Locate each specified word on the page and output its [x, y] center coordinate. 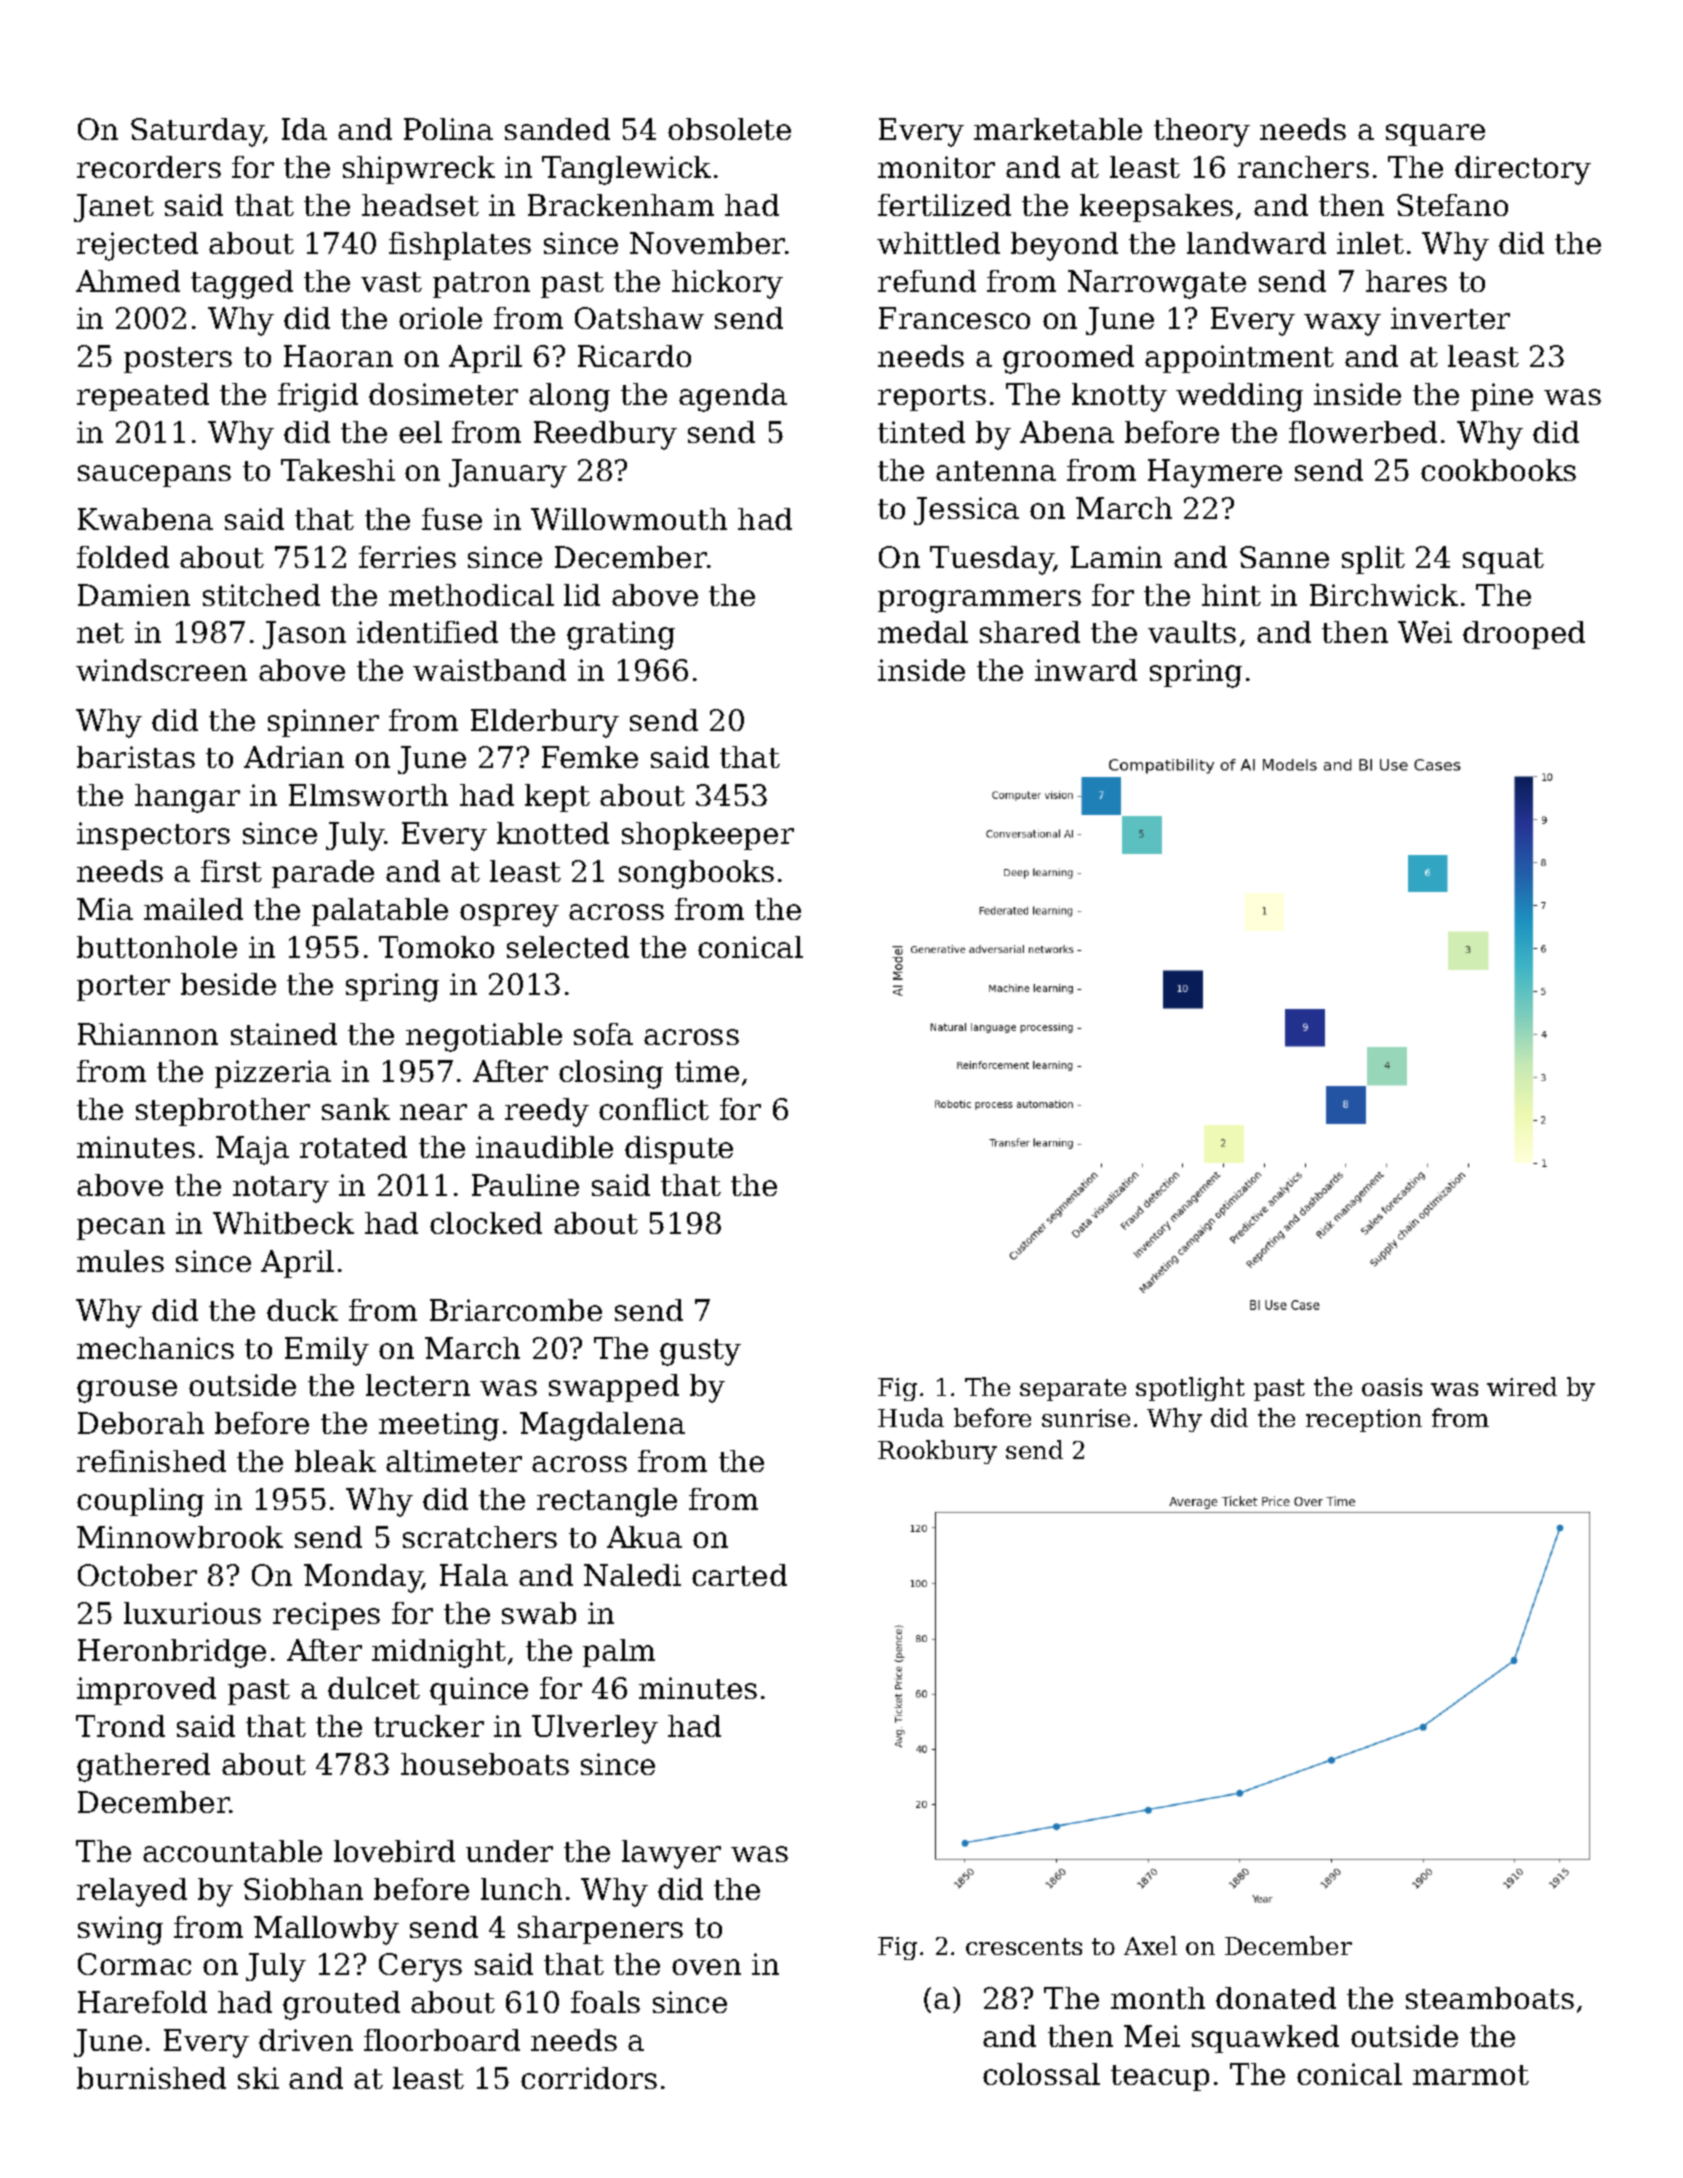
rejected [137, 246]
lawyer [671, 1854]
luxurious [192, 1613]
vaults [1192, 632]
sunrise [1086, 1418]
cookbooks [1498, 470]
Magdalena [602, 1426]
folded [123, 557]
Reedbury [605, 435]
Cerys [420, 1967]
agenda [733, 397]
